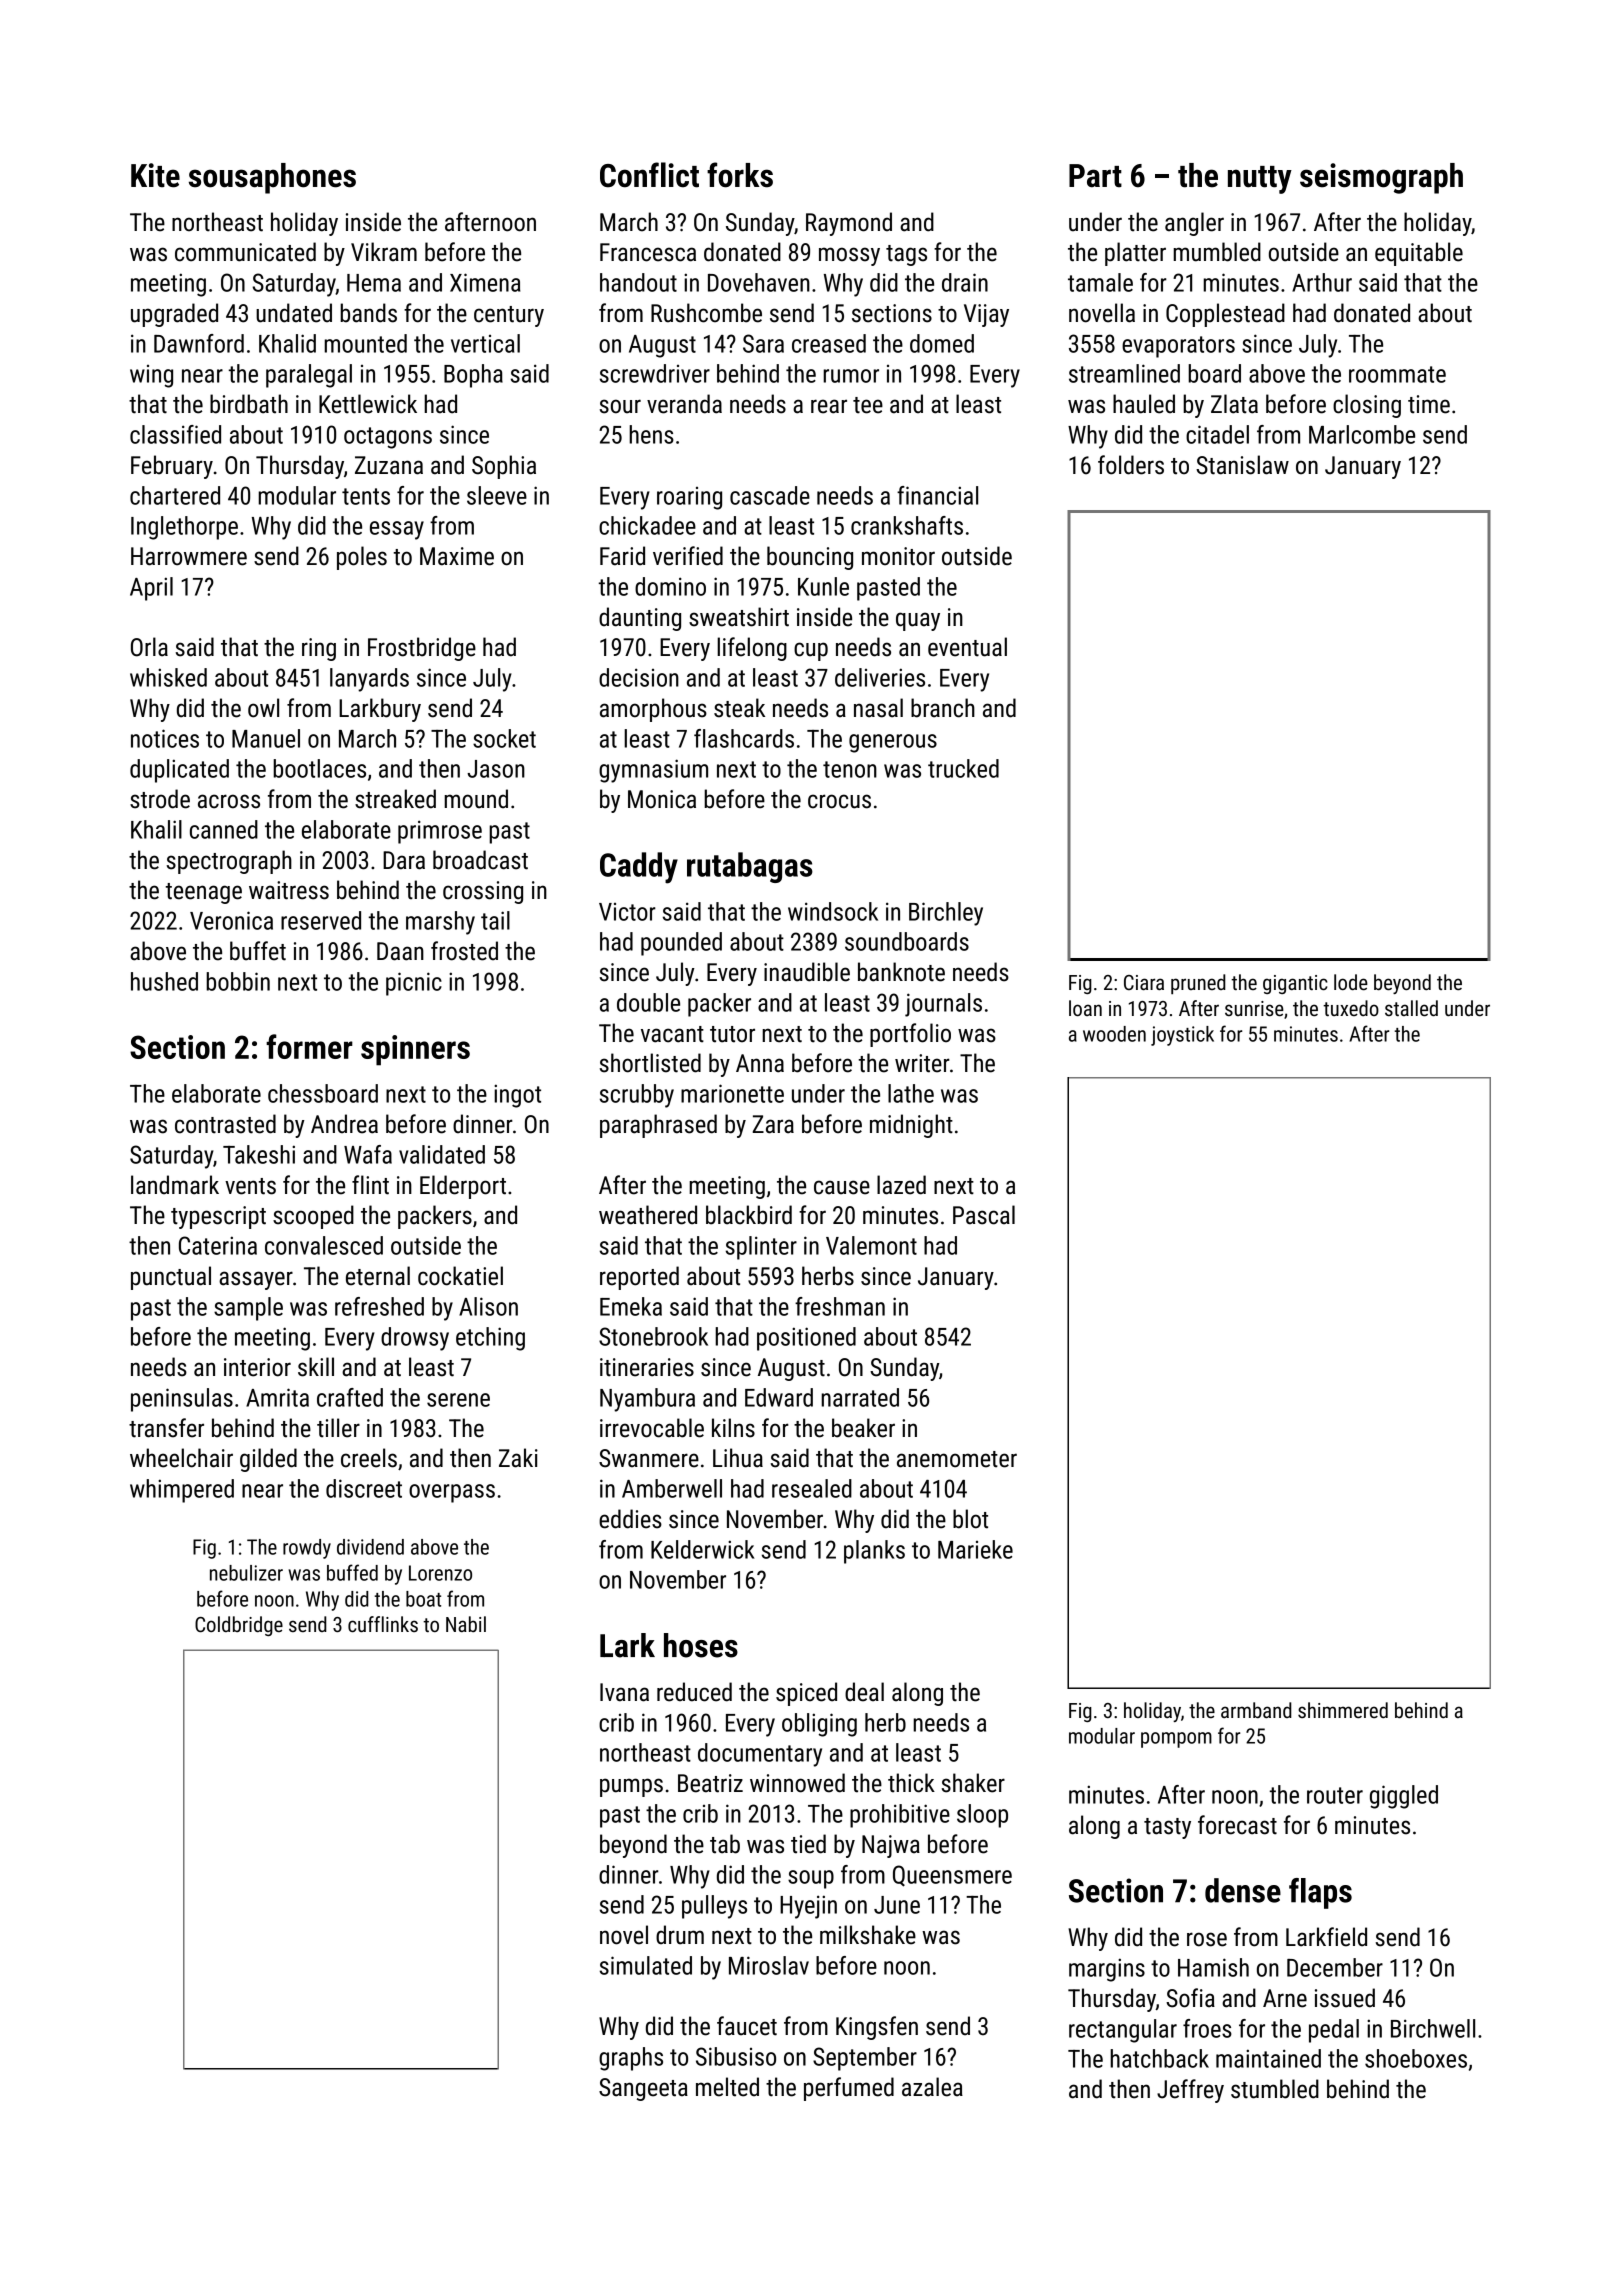 This screenshot has height=2292, width=1620. Describe the element at coordinates (631, 2059) in the screenshot. I see `graphs` at that location.
